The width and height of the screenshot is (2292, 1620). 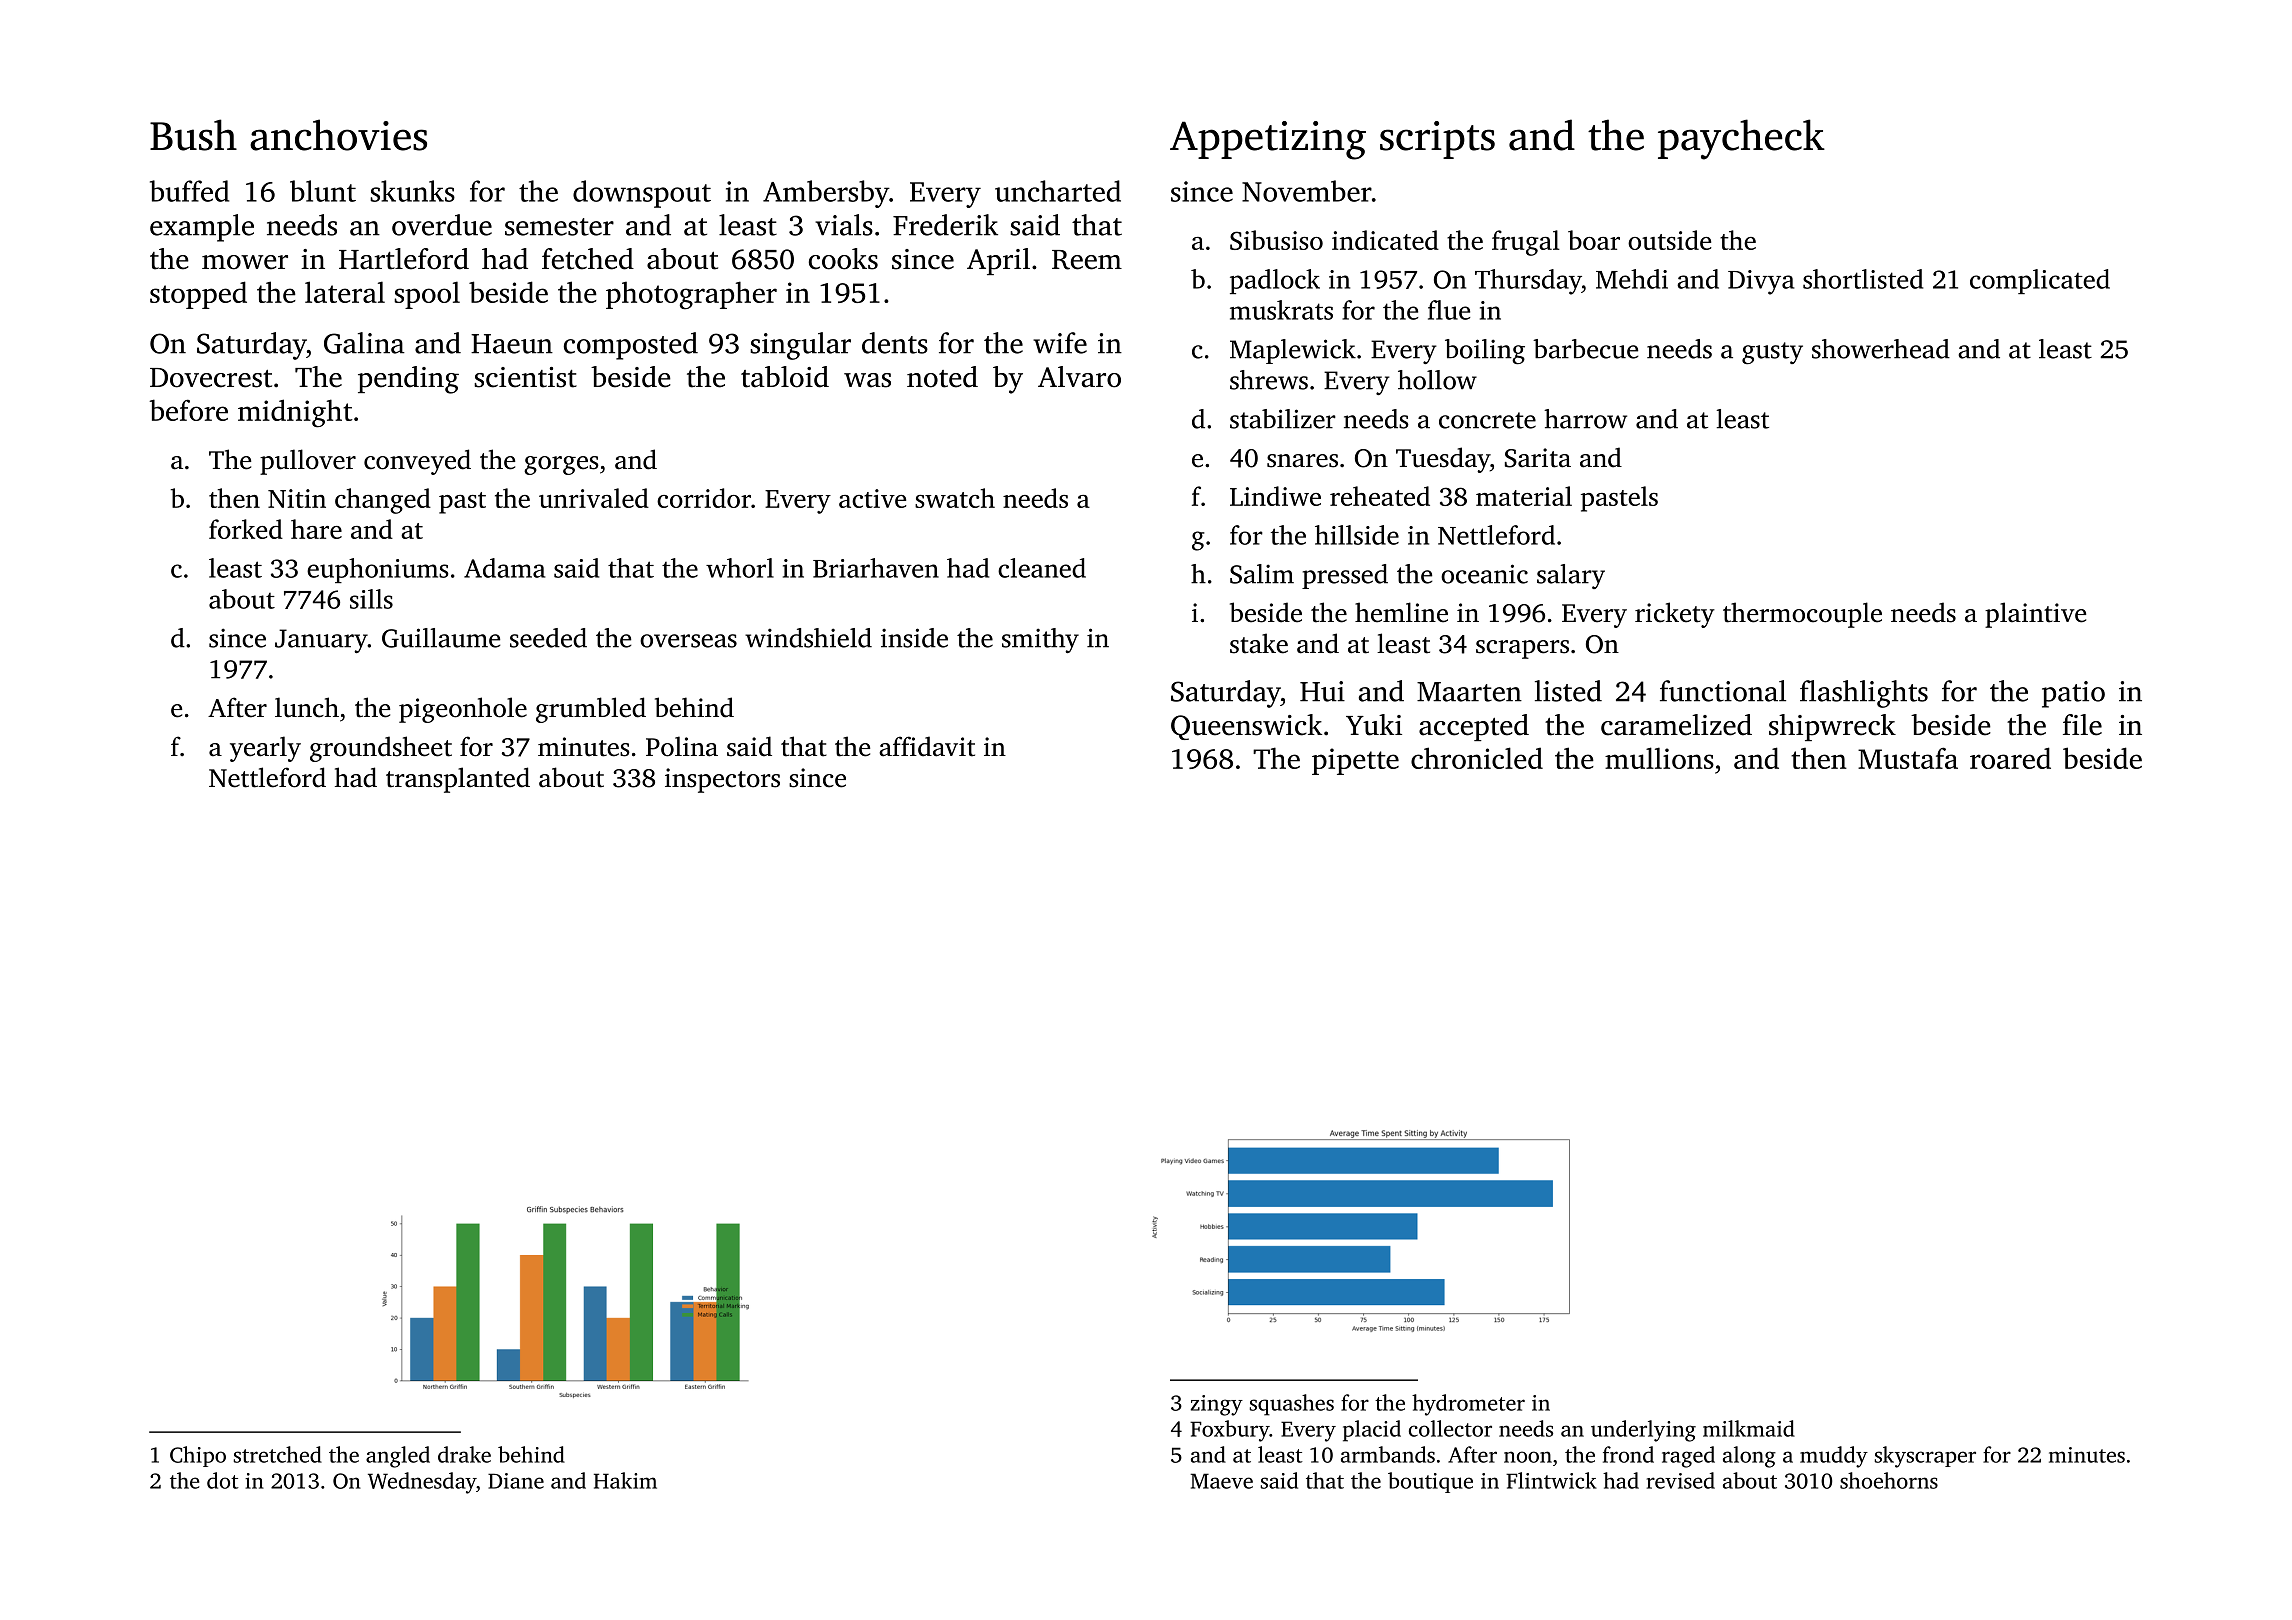 I want to click on skyscraper, so click(x=1925, y=1457).
